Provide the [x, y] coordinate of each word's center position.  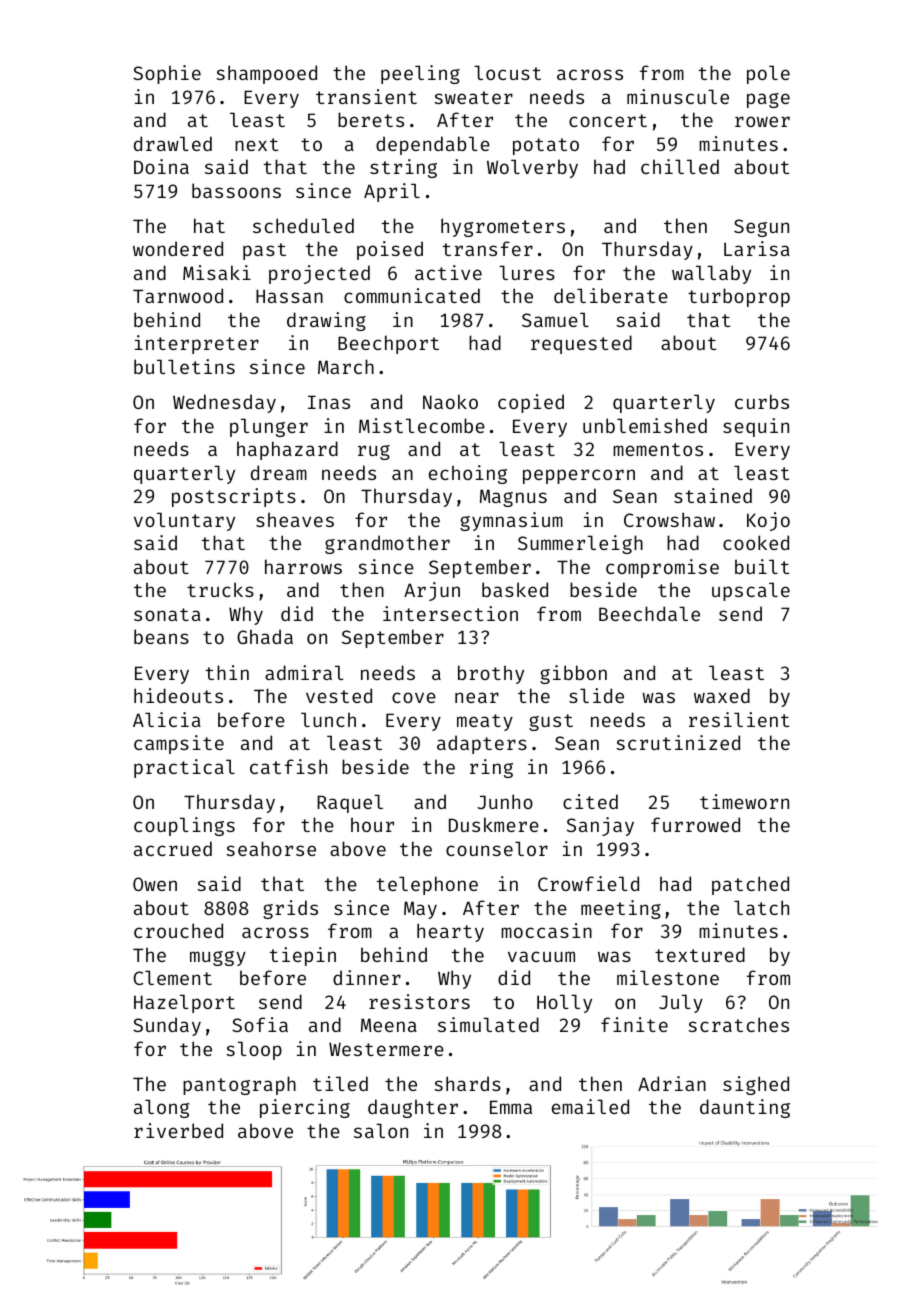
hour [372, 824]
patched [750, 885]
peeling [420, 74]
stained [713, 495]
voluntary [184, 521]
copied [531, 403]
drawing [326, 321]
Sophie [167, 74]
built [762, 566]
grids [290, 909]
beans [161, 636]
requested [581, 344]
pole [768, 74]
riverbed [178, 1130]
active [448, 272]
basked [515, 589]
